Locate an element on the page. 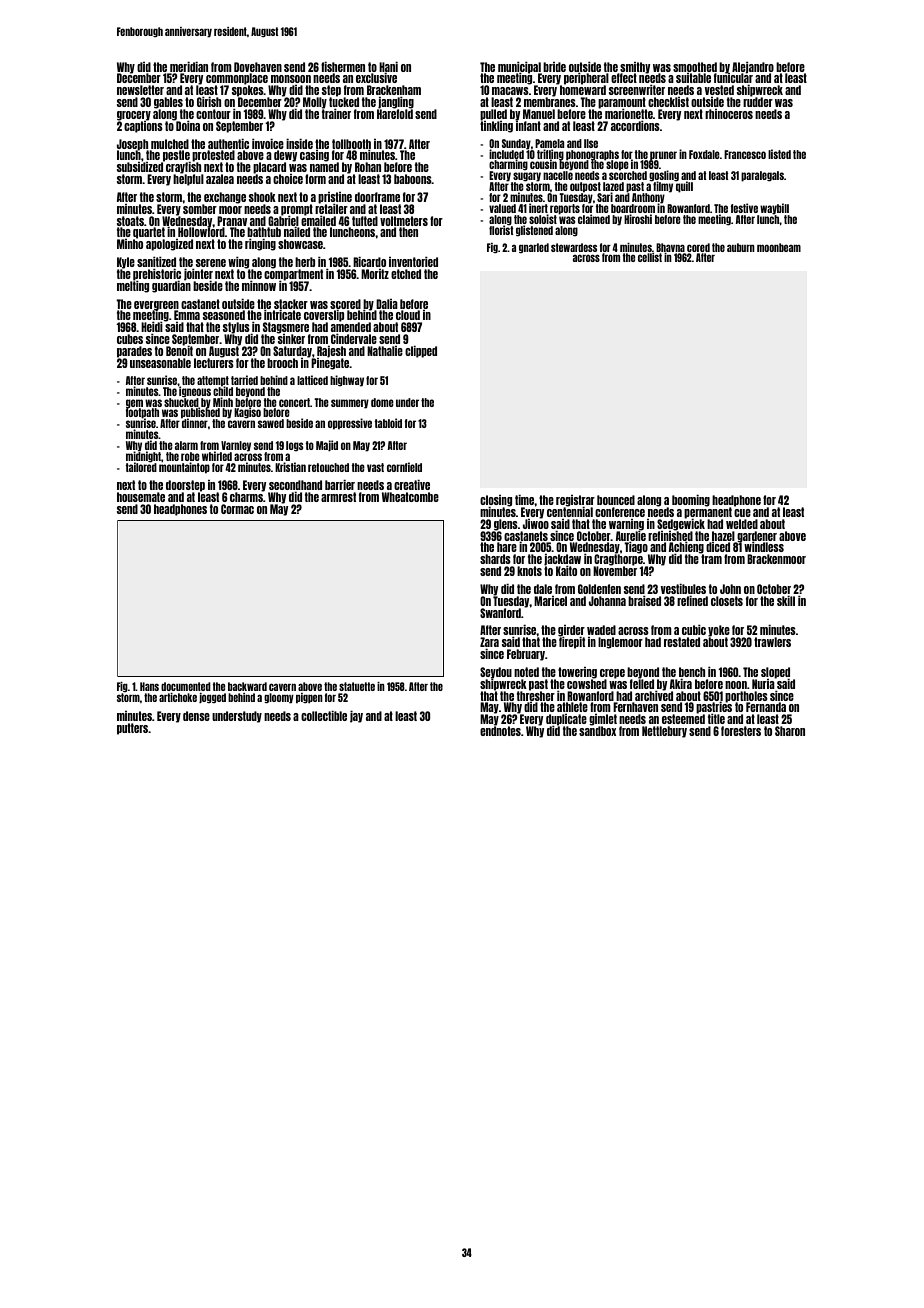 The image size is (924, 1308). Dovehaven is located at coordinates (258, 67).
